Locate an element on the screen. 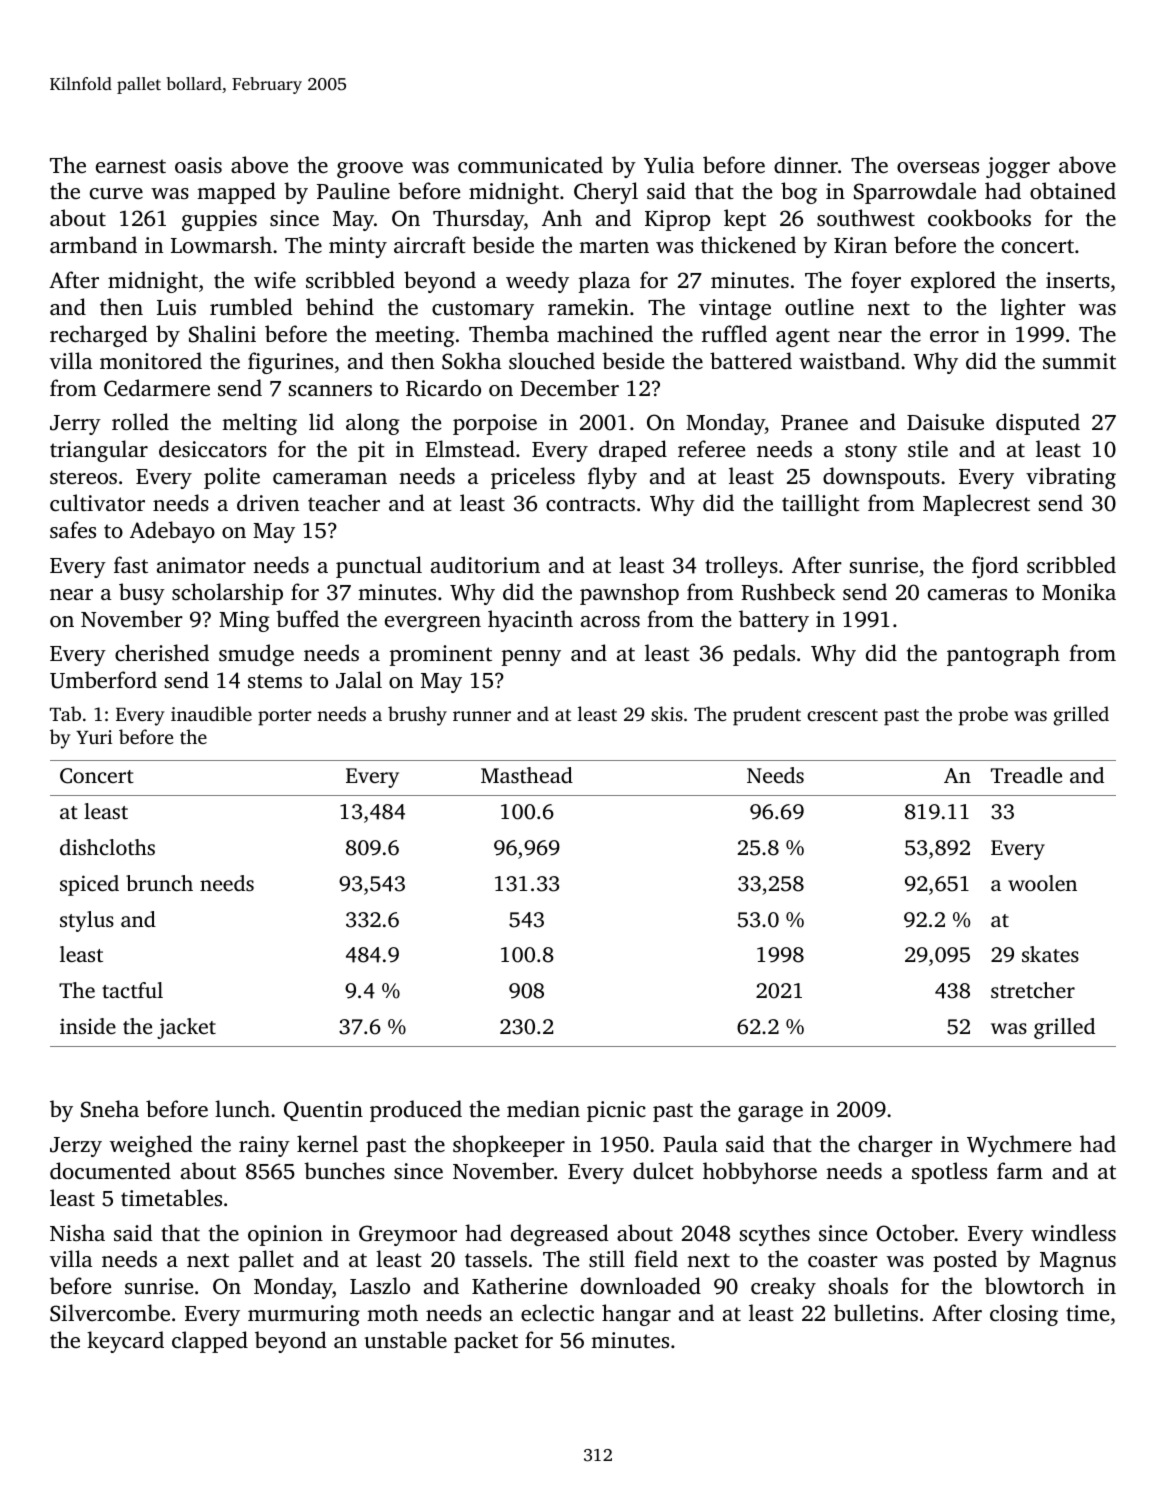 This screenshot has width=1166, height=1509. earnest is located at coordinates (131, 166).
